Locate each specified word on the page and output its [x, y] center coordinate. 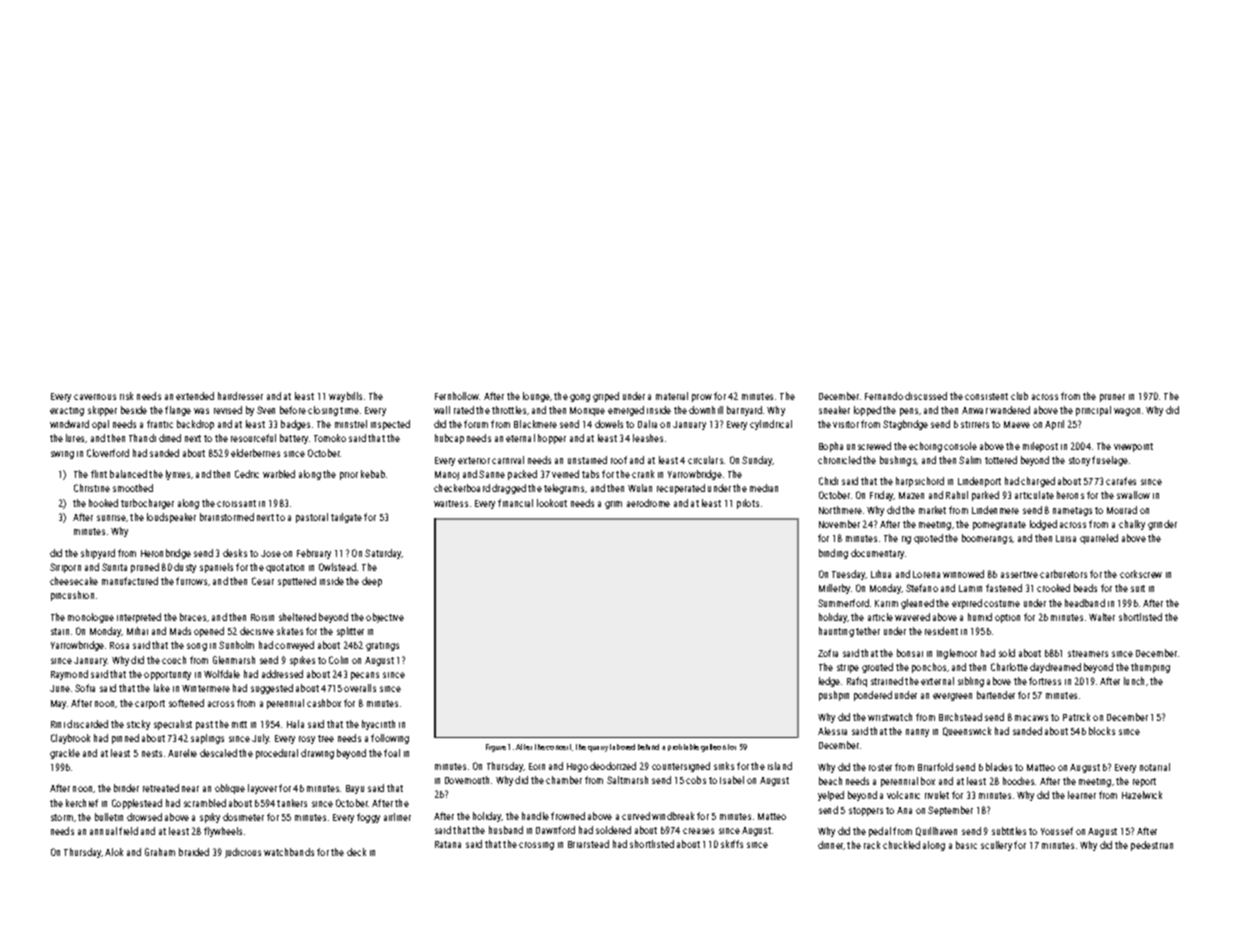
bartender [996, 695]
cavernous [95, 397]
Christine [92, 488]
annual [103, 831]
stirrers [975, 424]
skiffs [732, 844]
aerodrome [648, 503]
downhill [706, 410]
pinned [125, 739]
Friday [882, 496]
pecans [365, 676]
